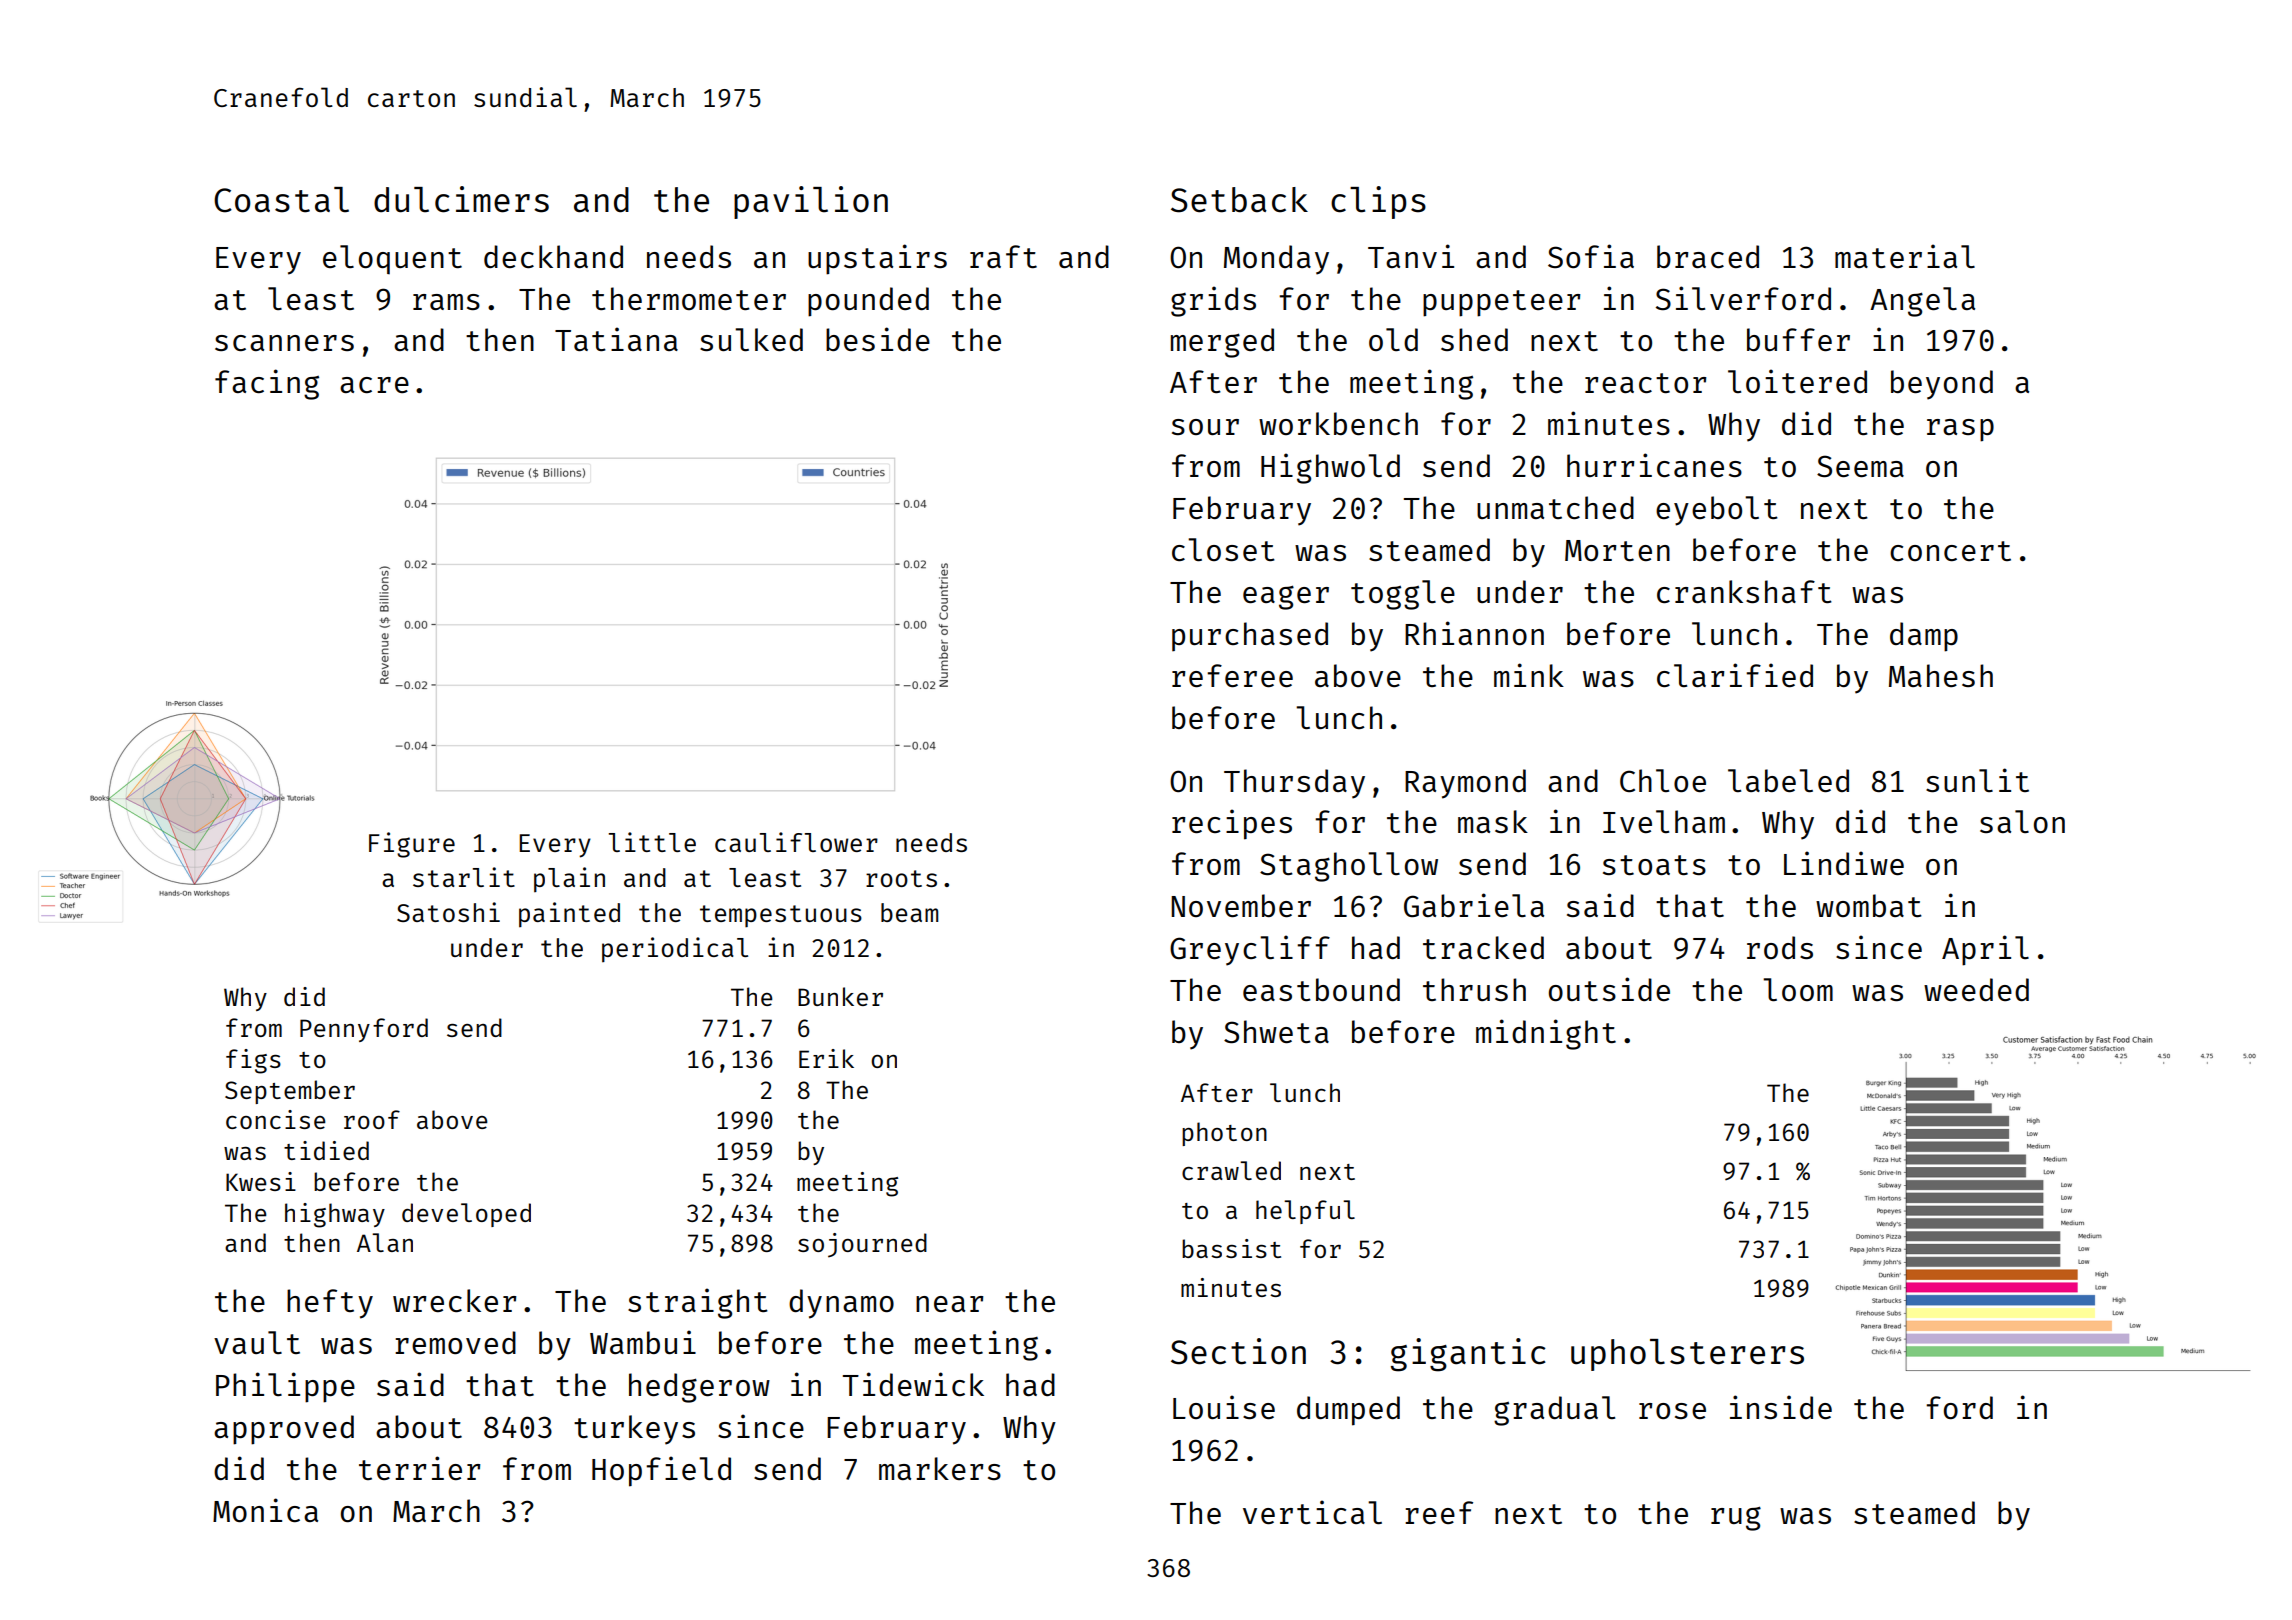 This page has height=1620, width=2292. Describe the element at coordinates (1223, 549) in the page. I see `closet` at that location.
